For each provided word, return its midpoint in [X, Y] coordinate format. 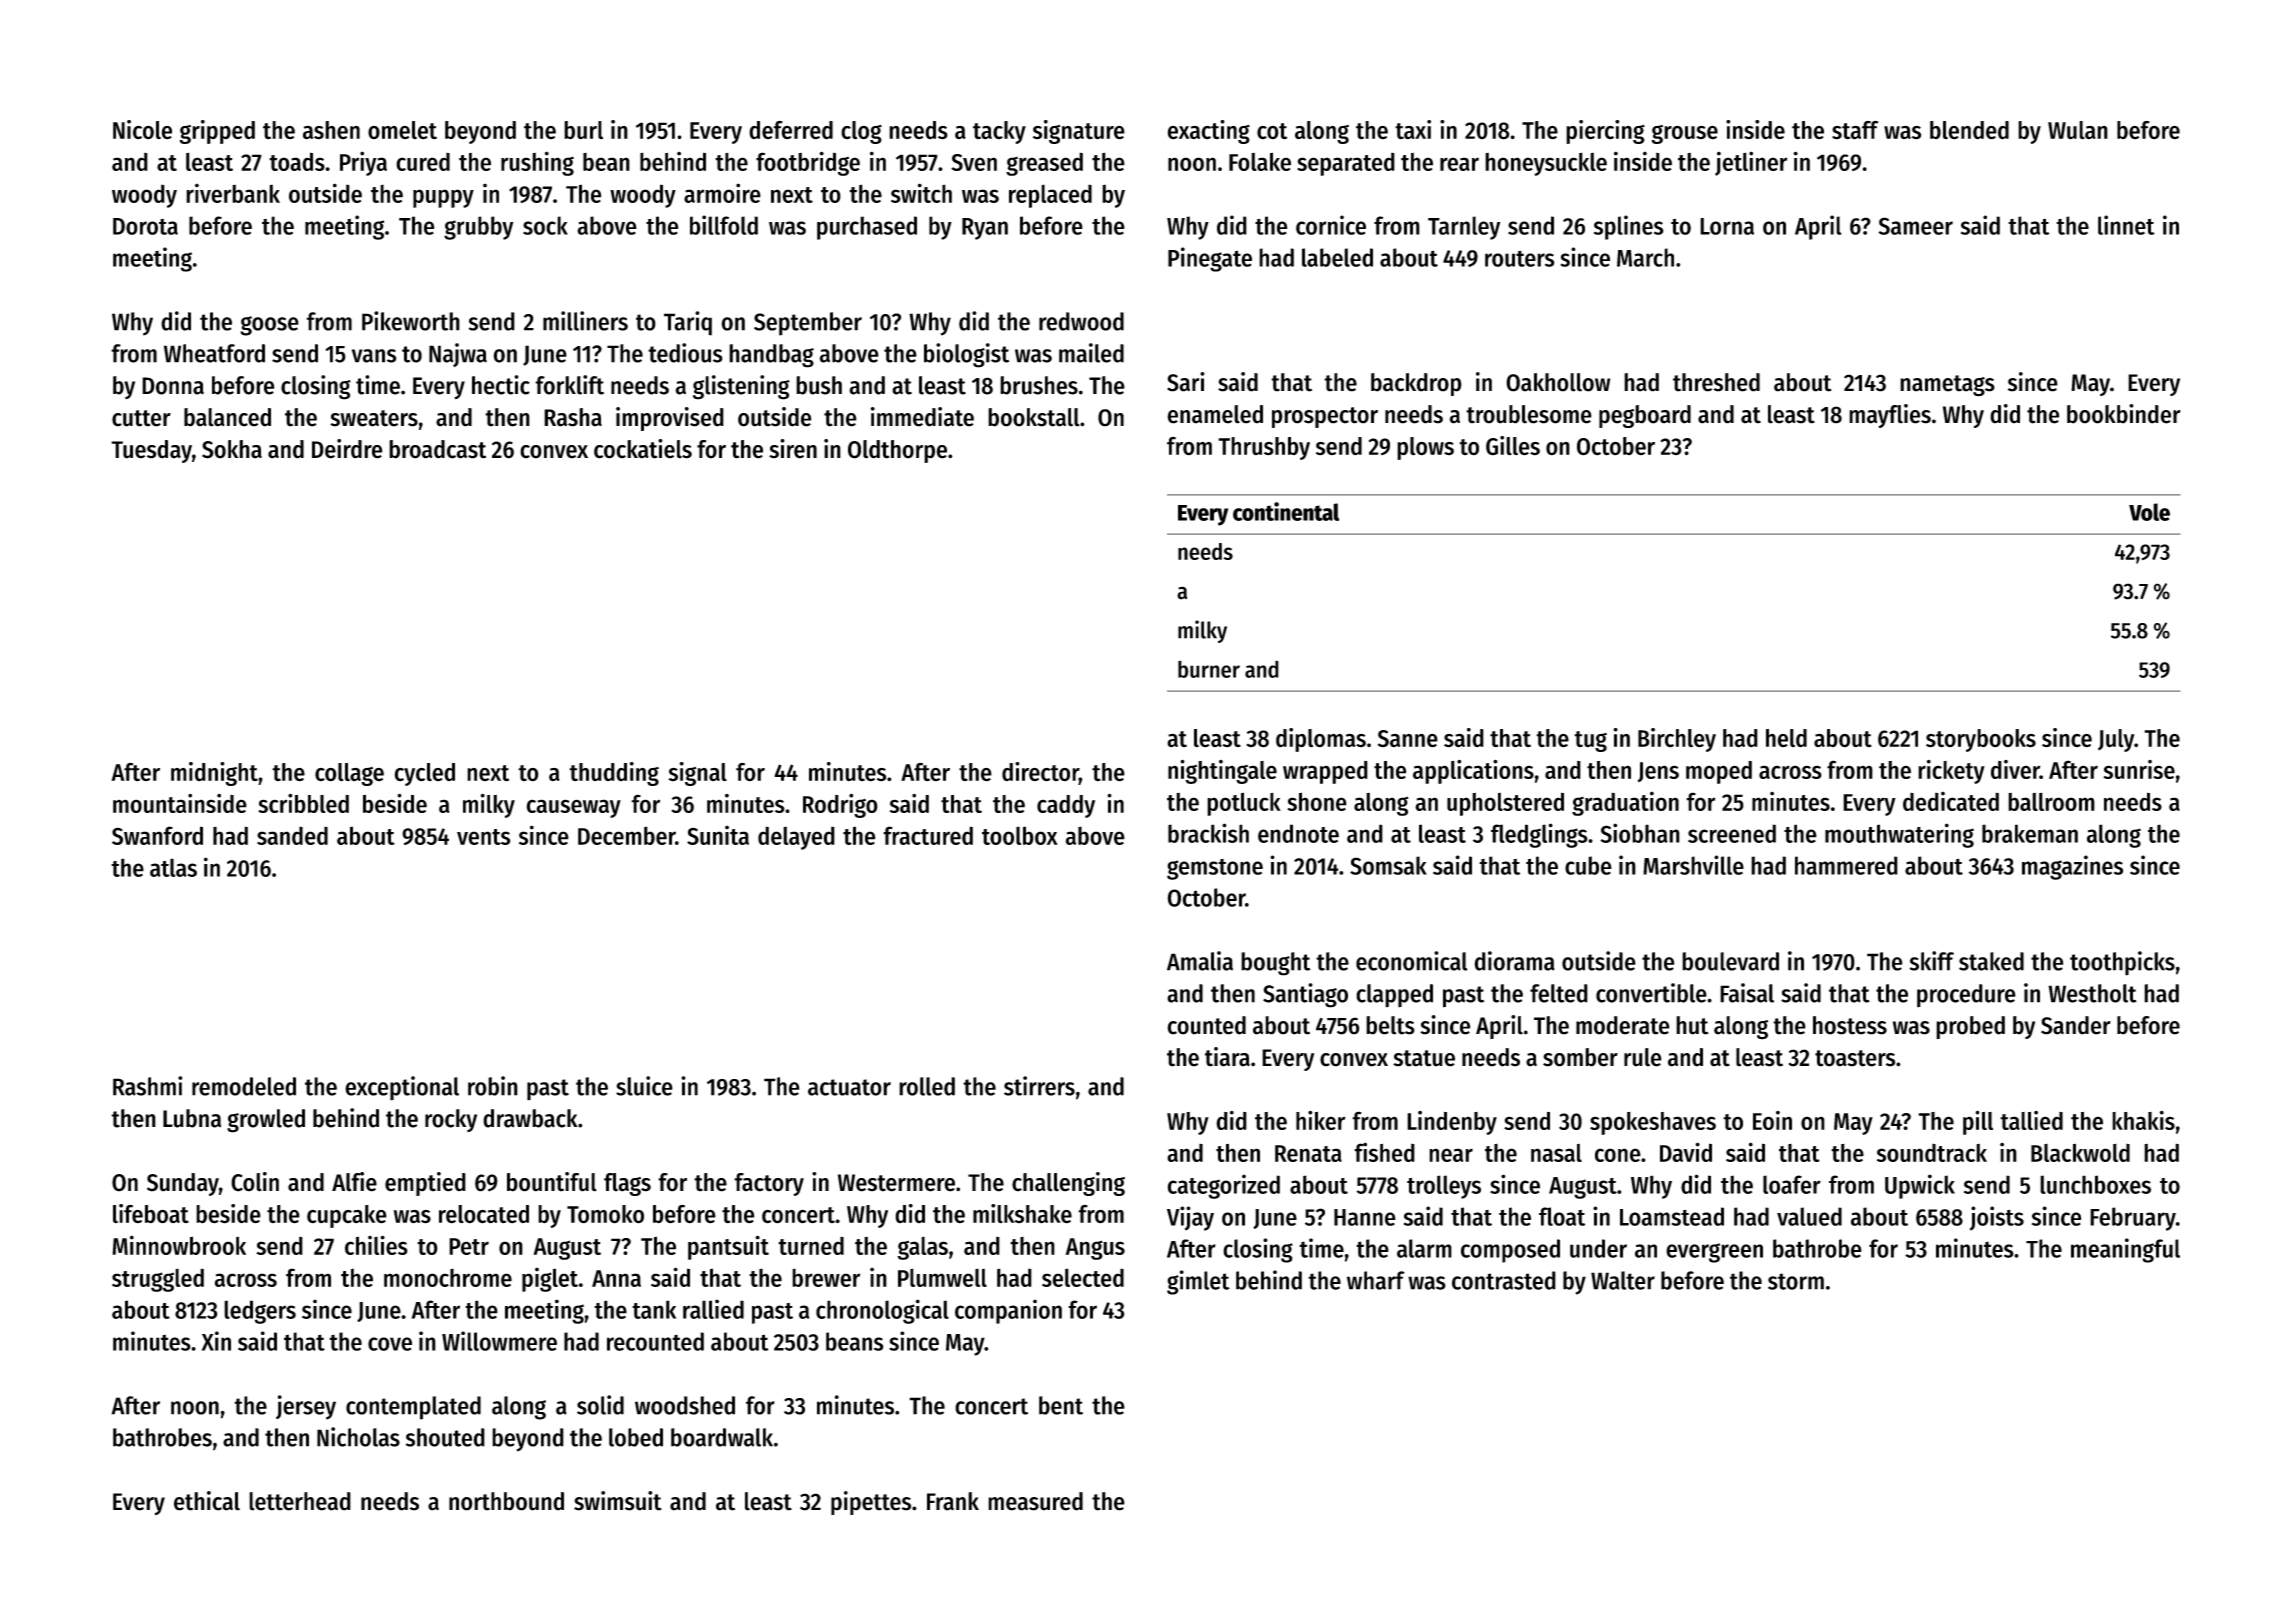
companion [1008, 1311]
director [1040, 773]
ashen [331, 130]
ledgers [260, 1312]
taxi [1413, 129]
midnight [214, 774]
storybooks [1981, 740]
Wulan [2078, 130]
